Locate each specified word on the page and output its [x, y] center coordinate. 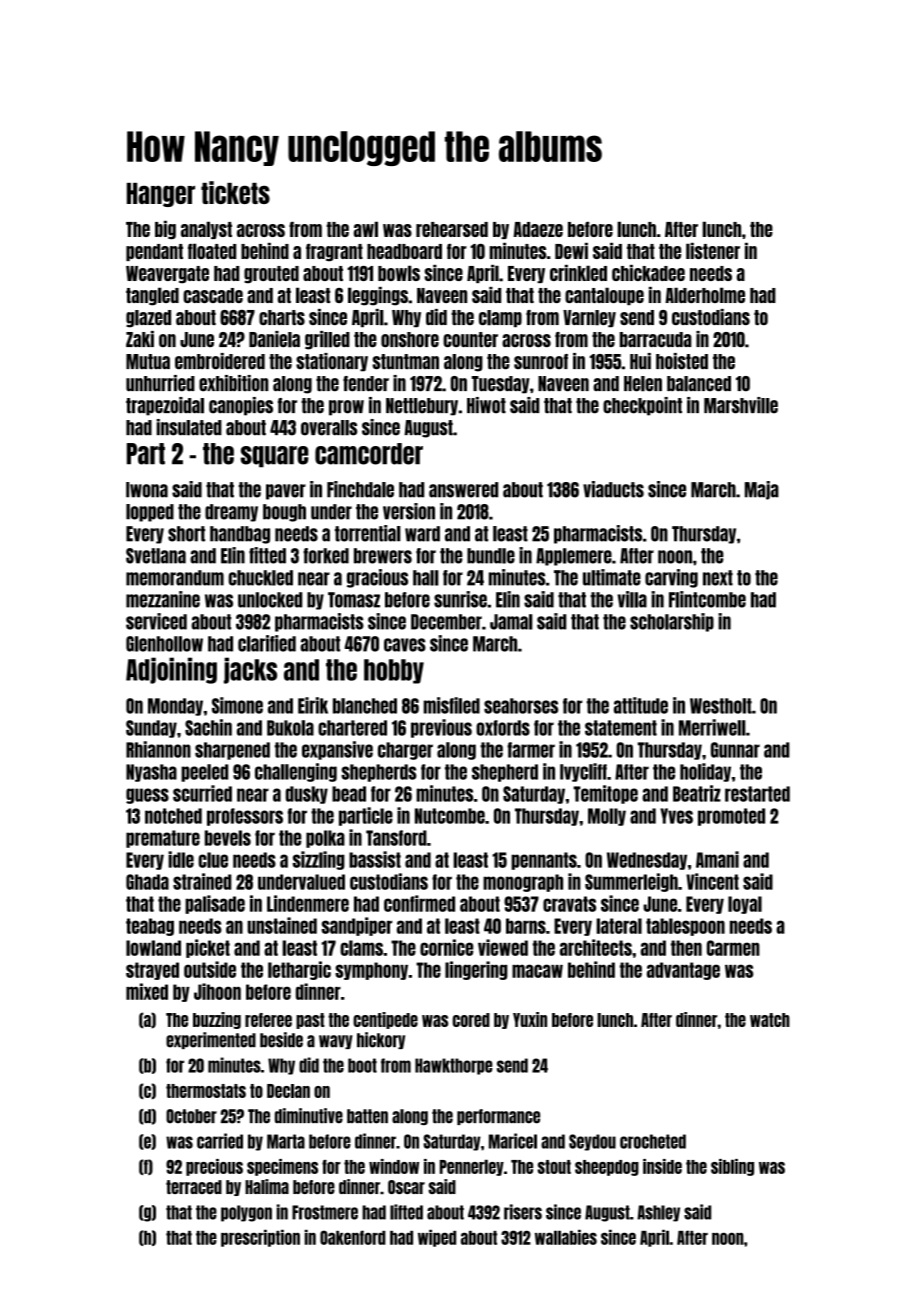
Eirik [313, 705]
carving [671, 578]
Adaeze [538, 229]
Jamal [511, 622]
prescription [260, 1238]
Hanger [161, 195]
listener [713, 251]
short [186, 534]
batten [367, 1116]
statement [621, 728]
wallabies [566, 1237]
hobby [394, 671]
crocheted [653, 1141]
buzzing [217, 1020]
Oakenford [353, 1237]
